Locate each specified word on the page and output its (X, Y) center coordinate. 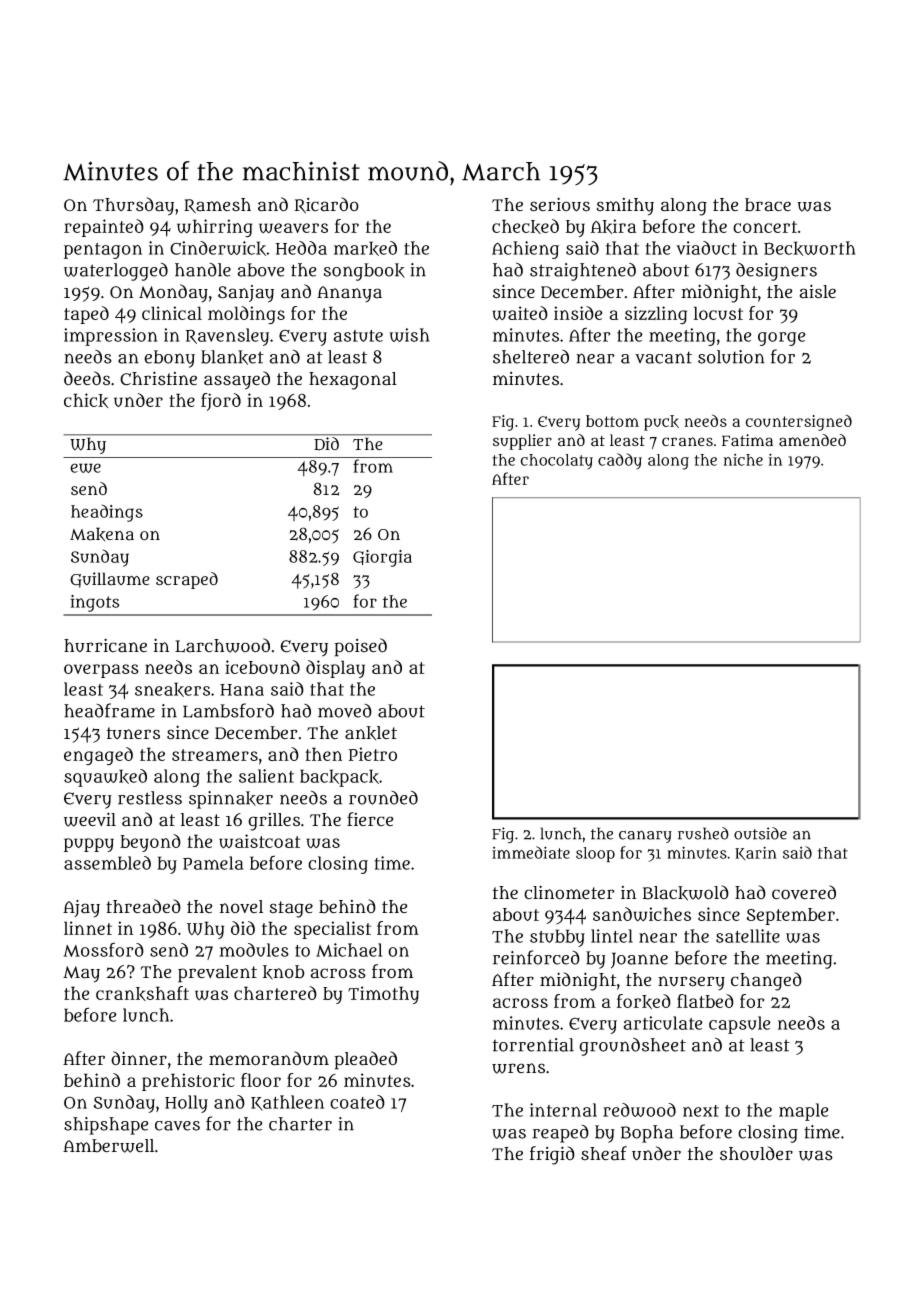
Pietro (373, 754)
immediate (531, 852)
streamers (215, 755)
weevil (90, 819)
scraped (187, 580)
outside (760, 833)
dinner (139, 1058)
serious (560, 204)
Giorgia (382, 558)
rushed (703, 833)
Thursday (133, 206)
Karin (756, 853)
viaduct (706, 248)
